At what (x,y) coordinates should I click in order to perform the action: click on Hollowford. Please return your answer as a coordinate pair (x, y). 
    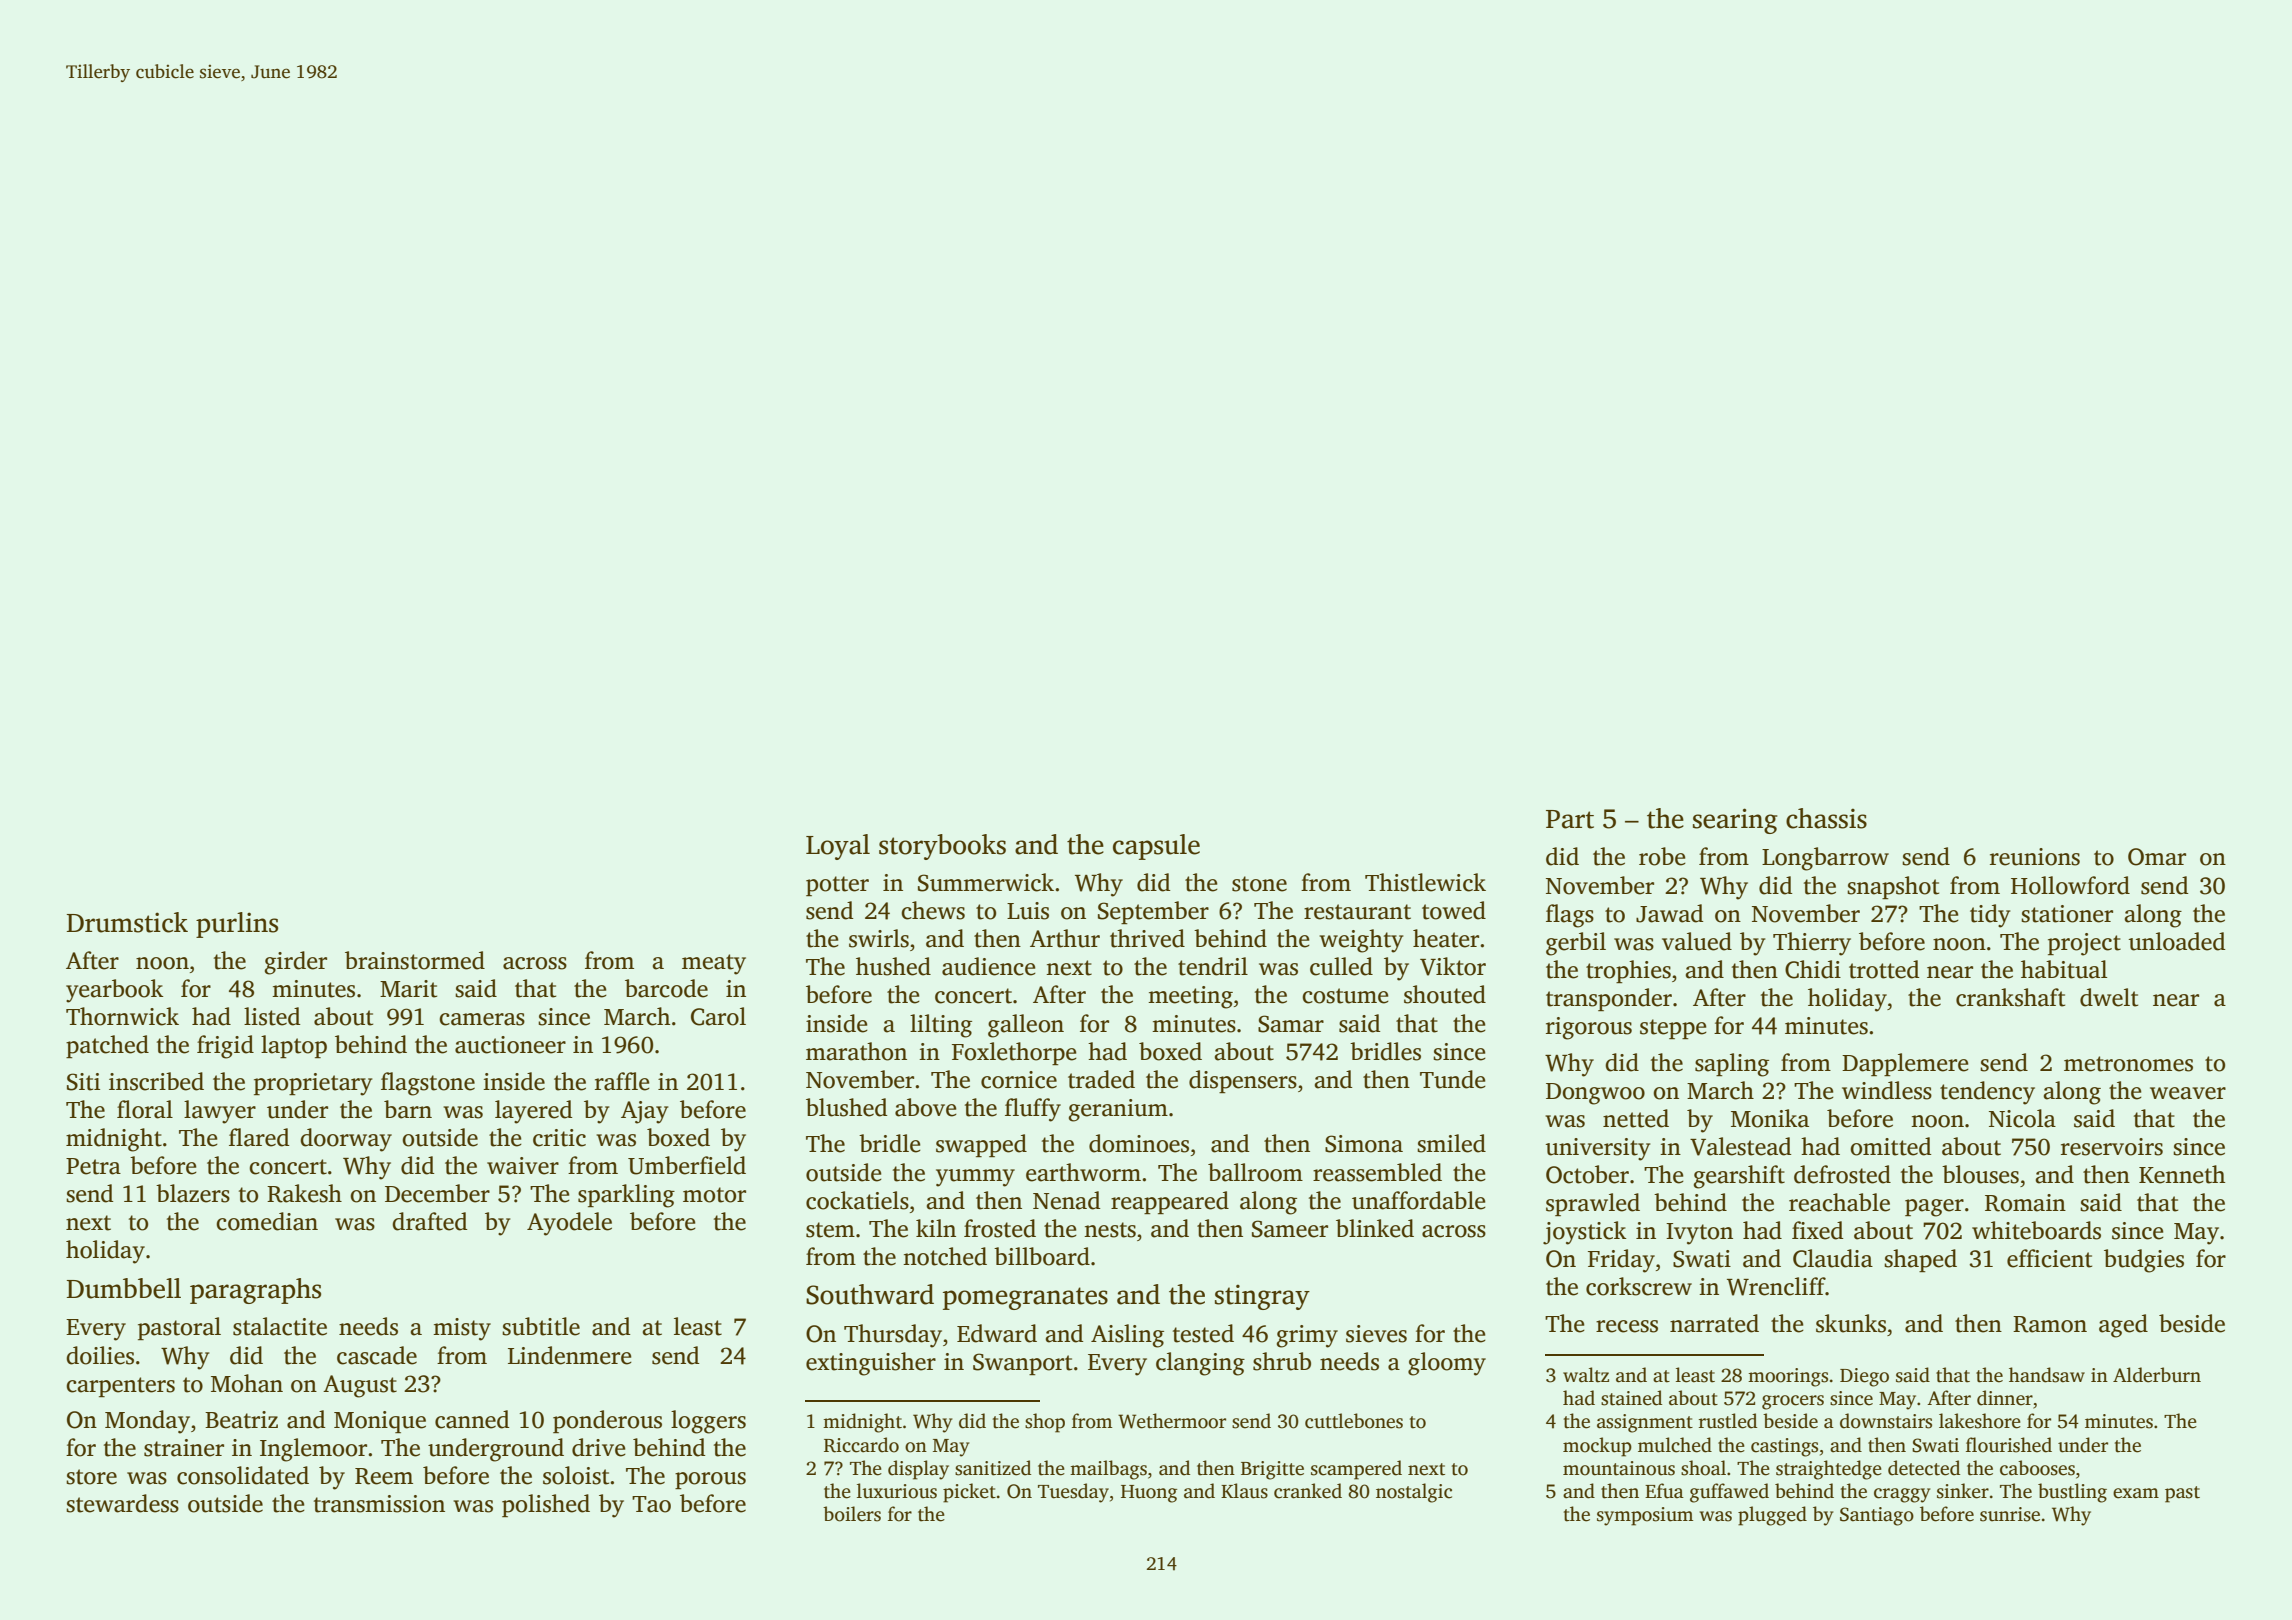
    Looking at the image, I should click on (2070, 885).
